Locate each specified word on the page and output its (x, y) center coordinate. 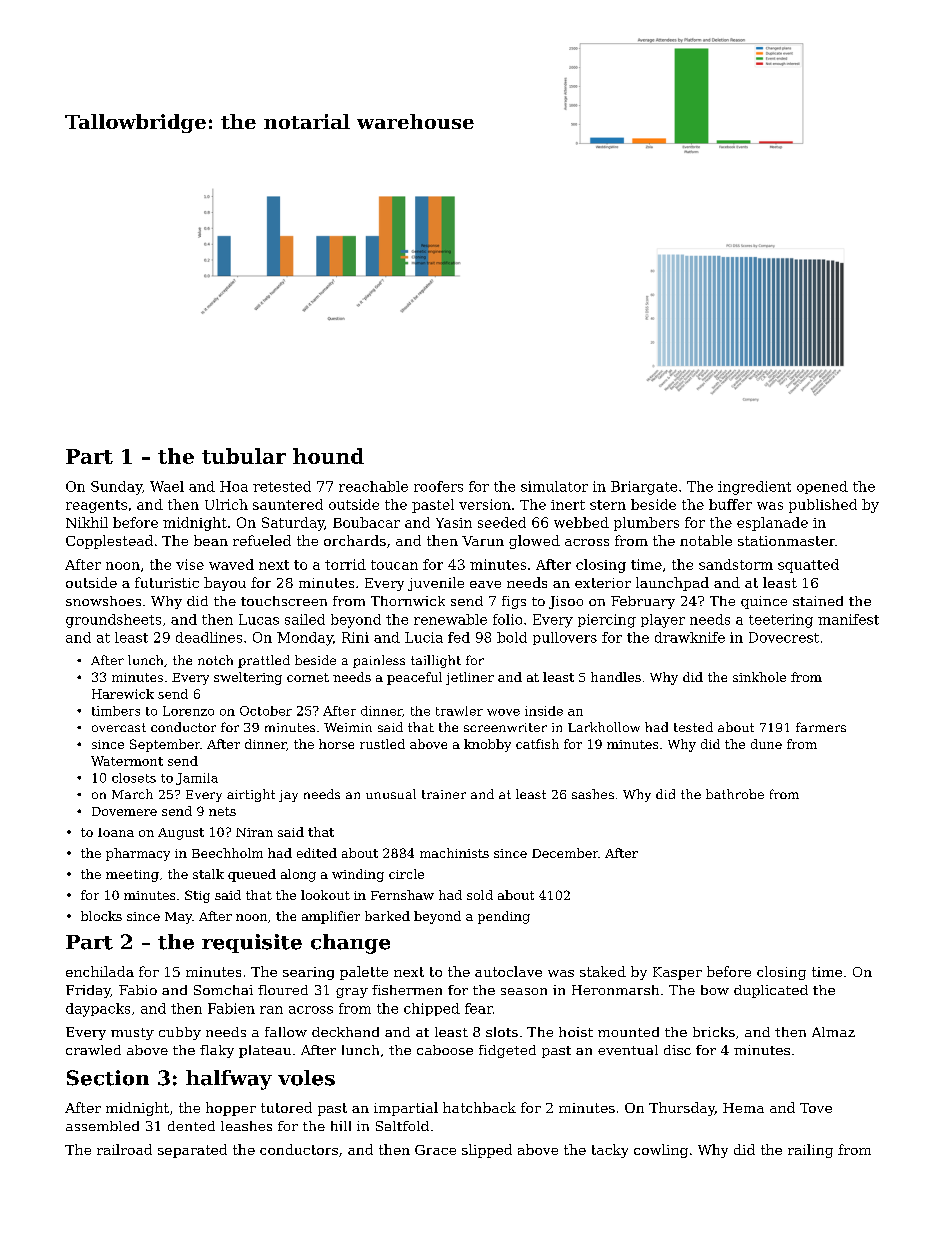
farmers (821, 727)
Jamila (197, 779)
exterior (603, 583)
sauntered (288, 504)
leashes (246, 1126)
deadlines (209, 637)
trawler (459, 711)
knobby (487, 745)
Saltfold (402, 1126)
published (823, 506)
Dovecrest (784, 637)
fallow (286, 1032)
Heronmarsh (615, 990)
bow (715, 990)
